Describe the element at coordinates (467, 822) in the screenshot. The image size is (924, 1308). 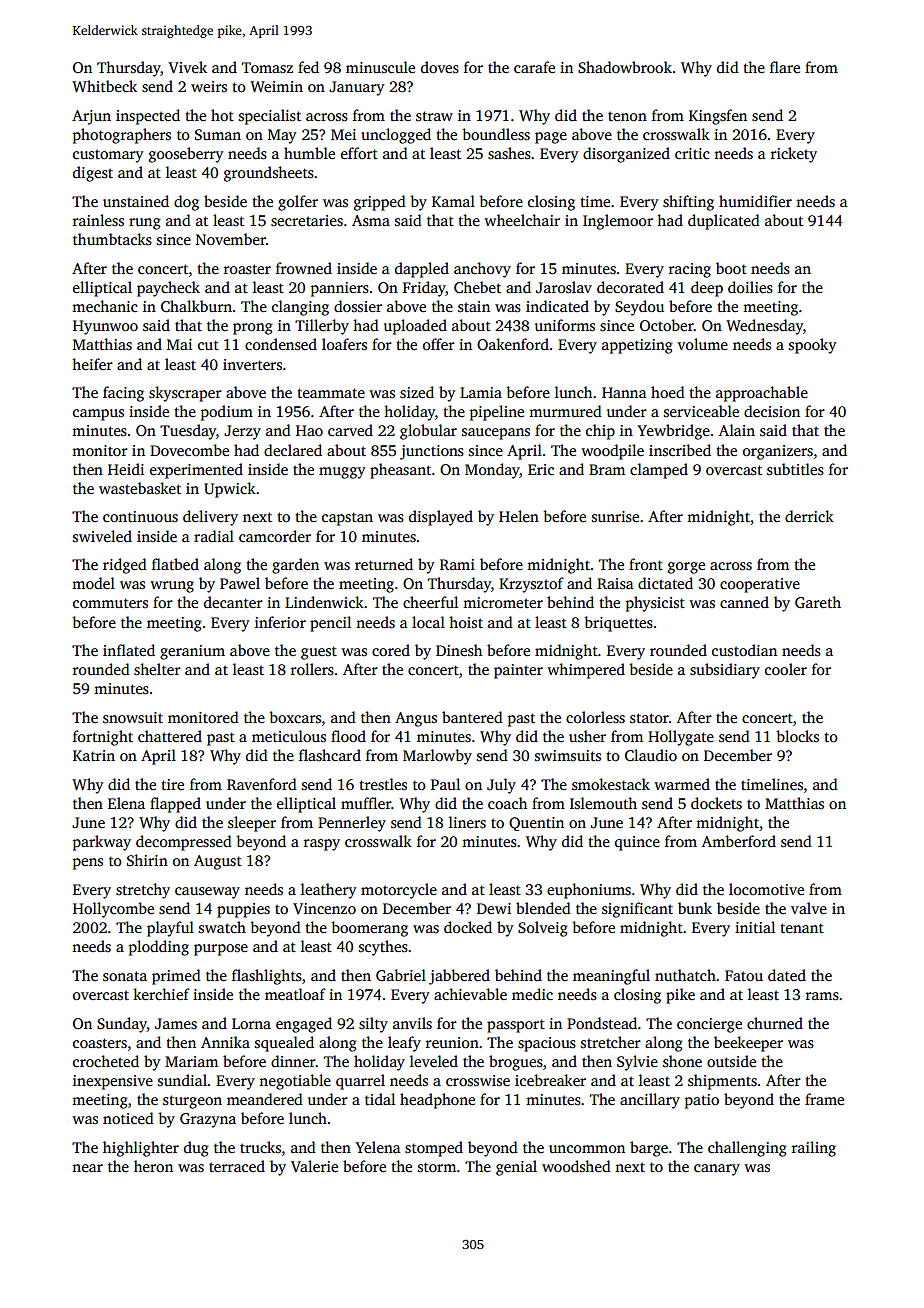
I see `liners` at that location.
